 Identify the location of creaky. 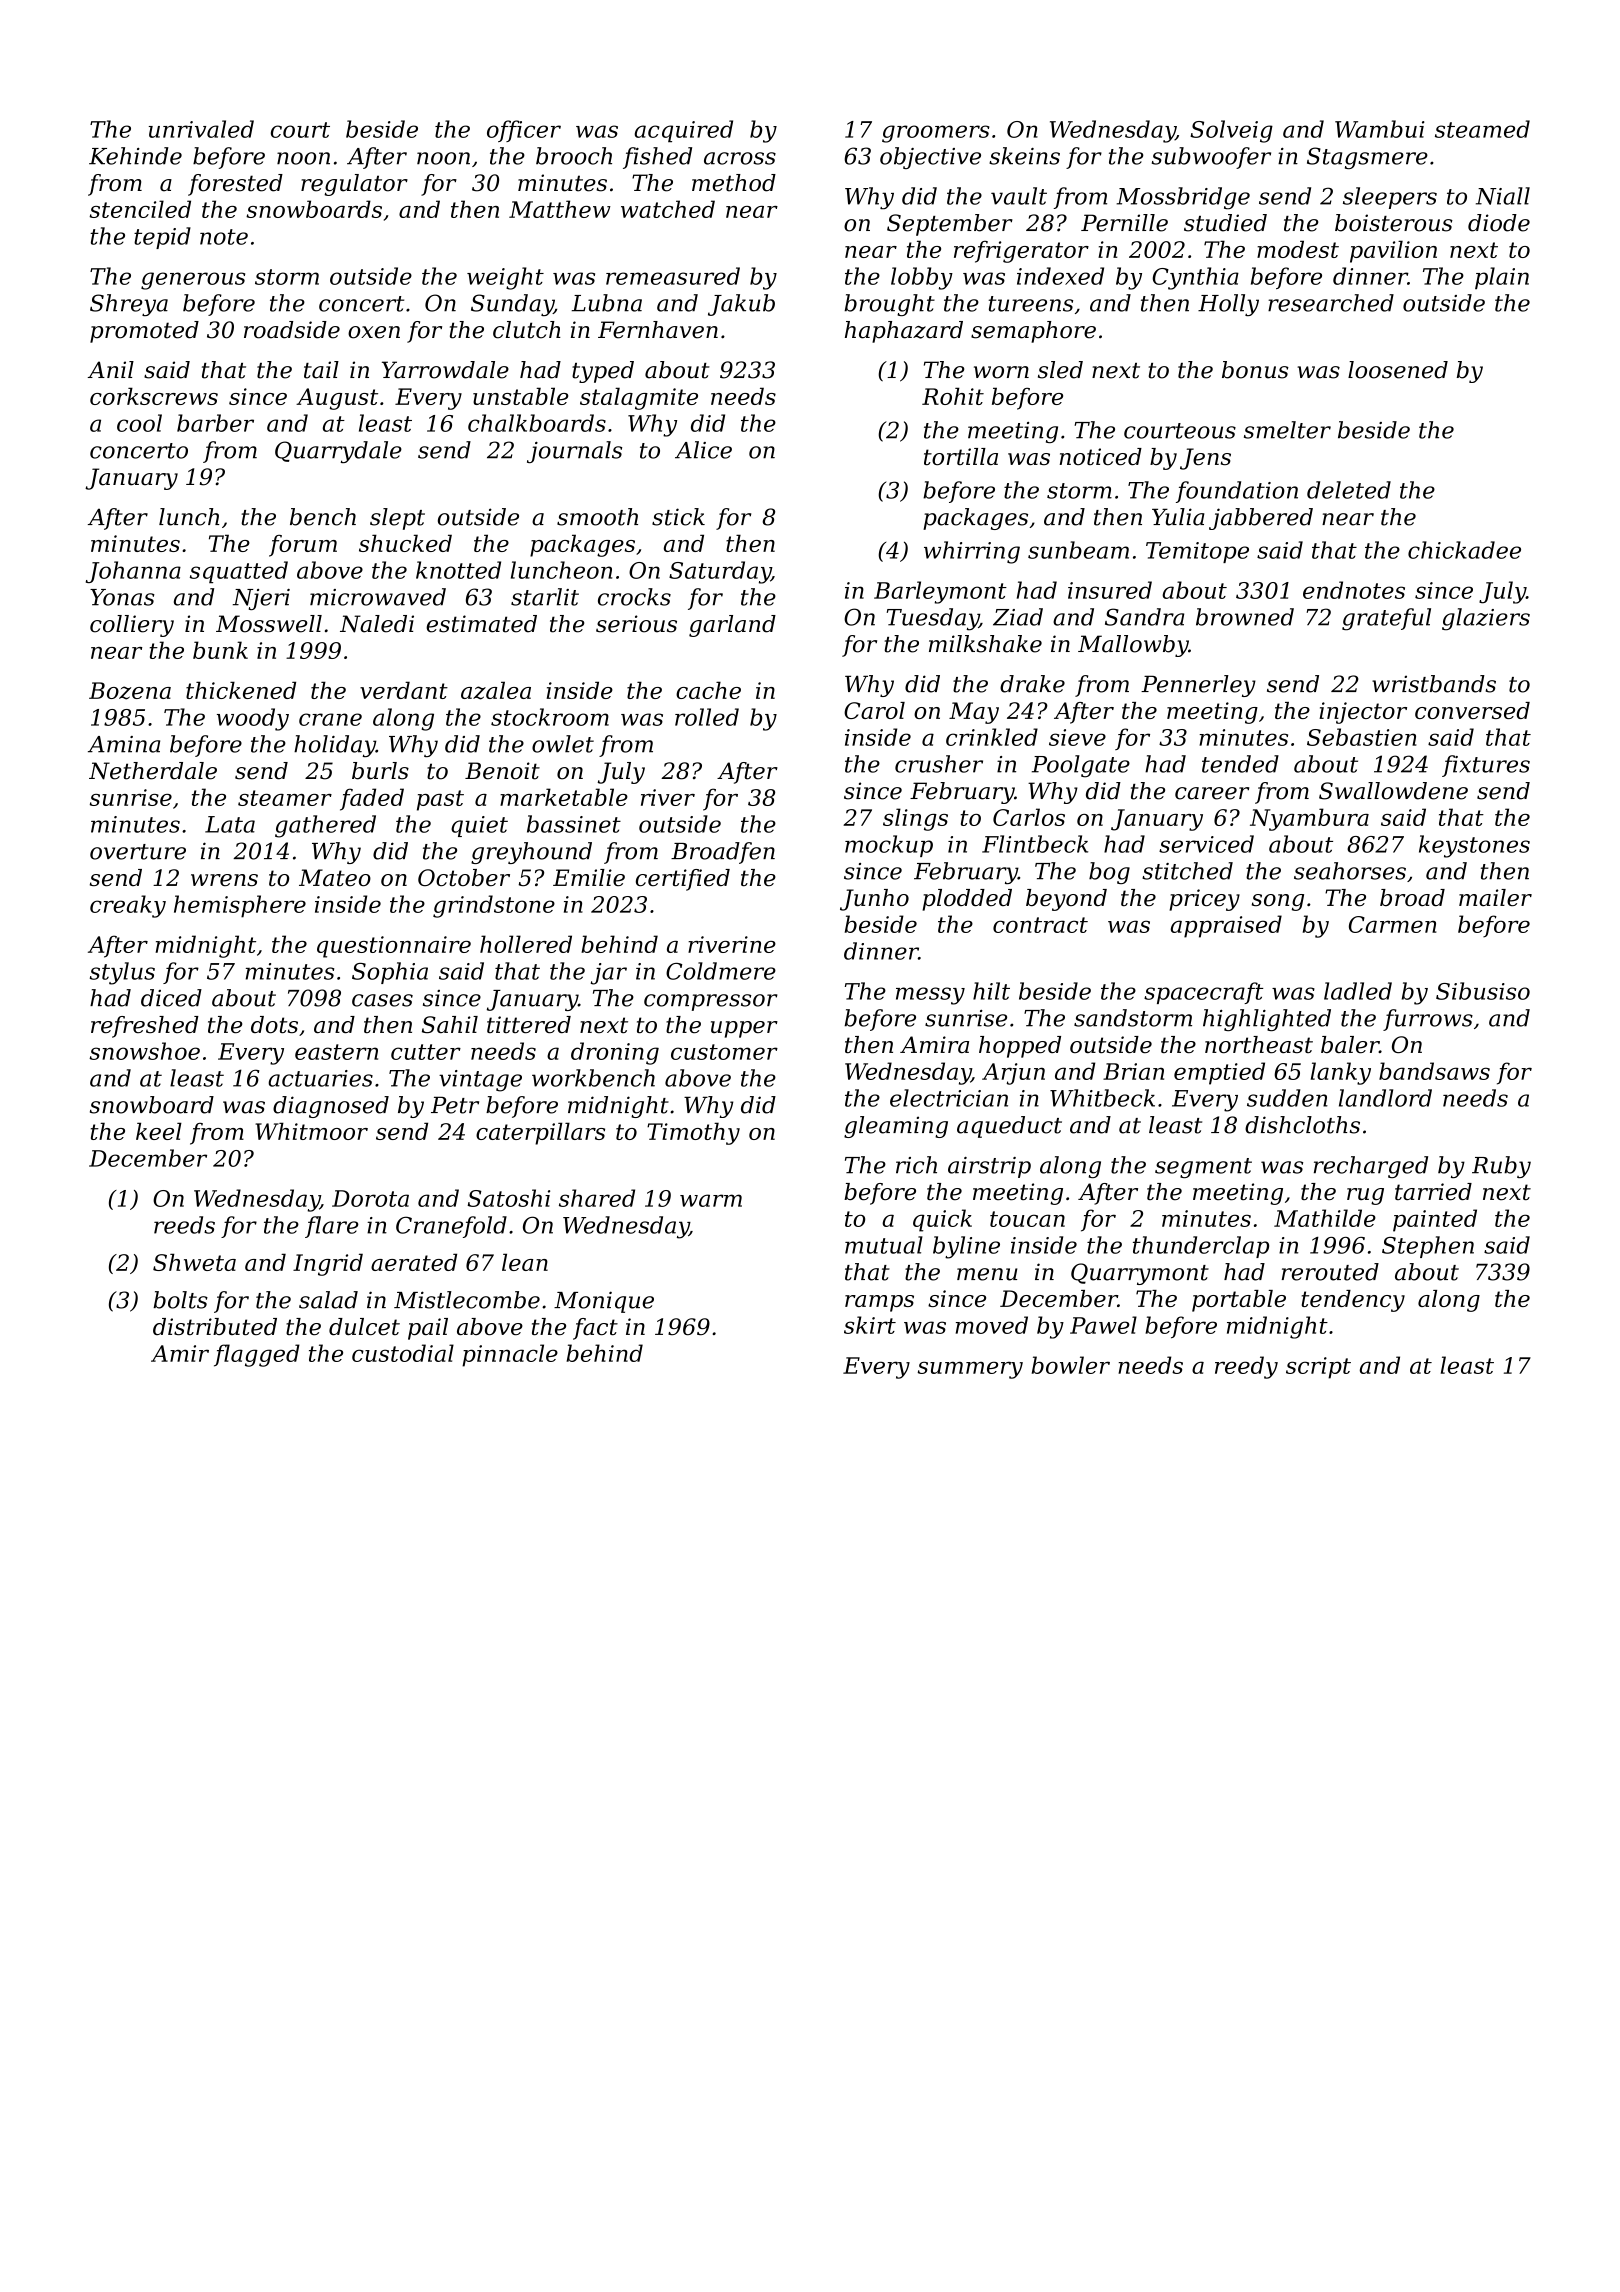
(128, 906).
